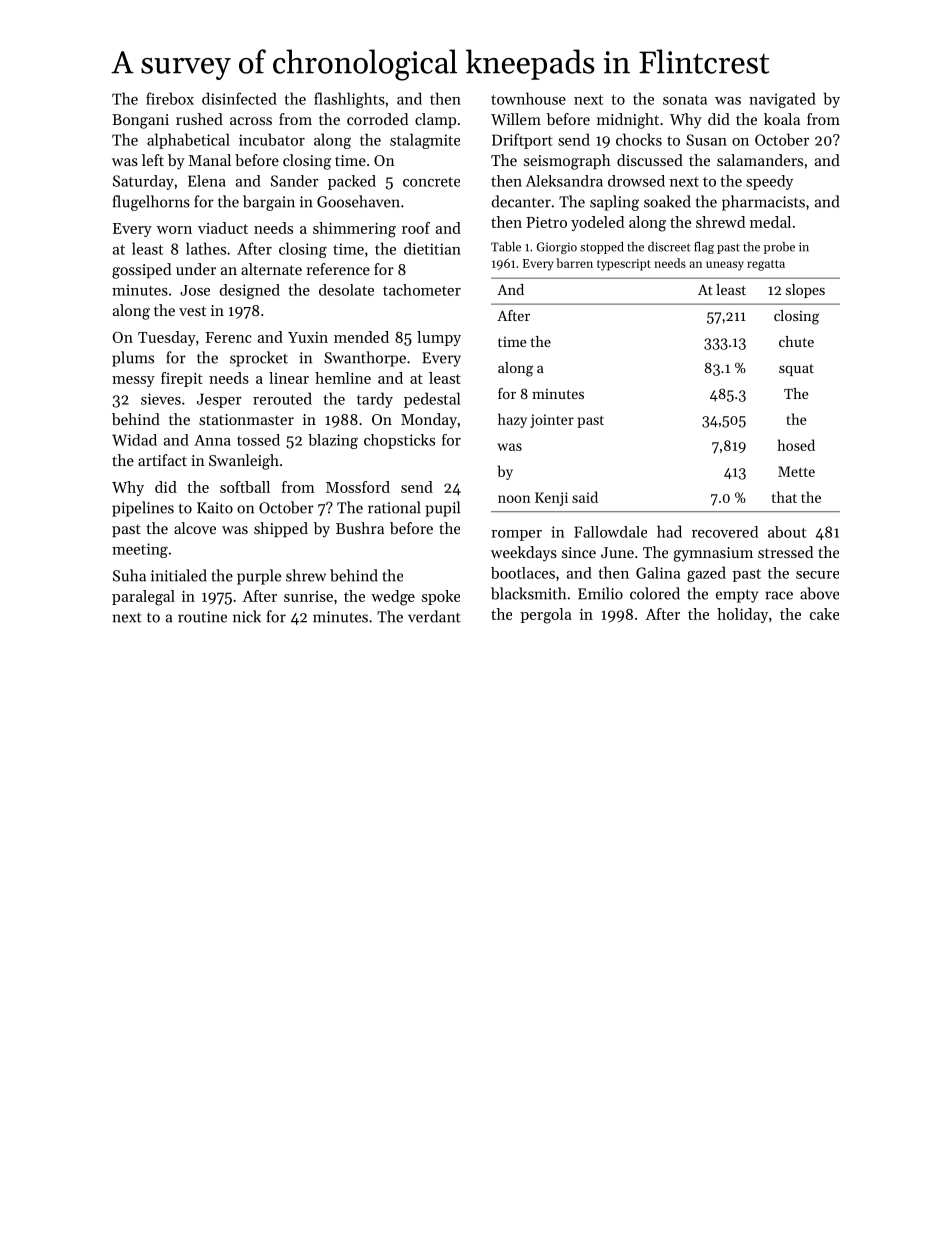  What do you see at coordinates (167, 338) in the screenshot?
I see `Tuesday` at bounding box center [167, 338].
